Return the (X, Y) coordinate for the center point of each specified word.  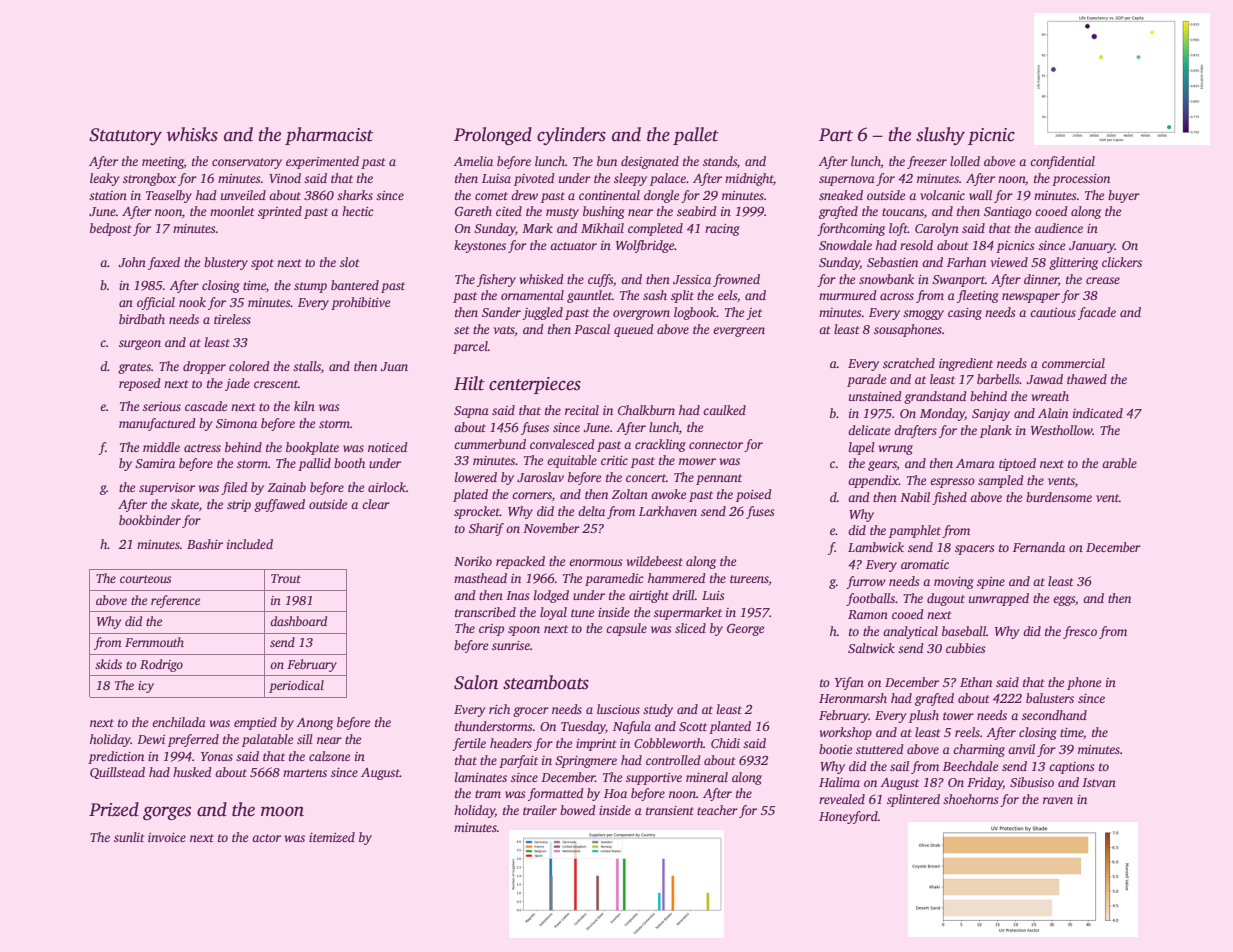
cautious (1053, 312)
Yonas (217, 756)
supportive (654, 779)
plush (924, 716)
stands (720, 161)
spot (262, 264)
